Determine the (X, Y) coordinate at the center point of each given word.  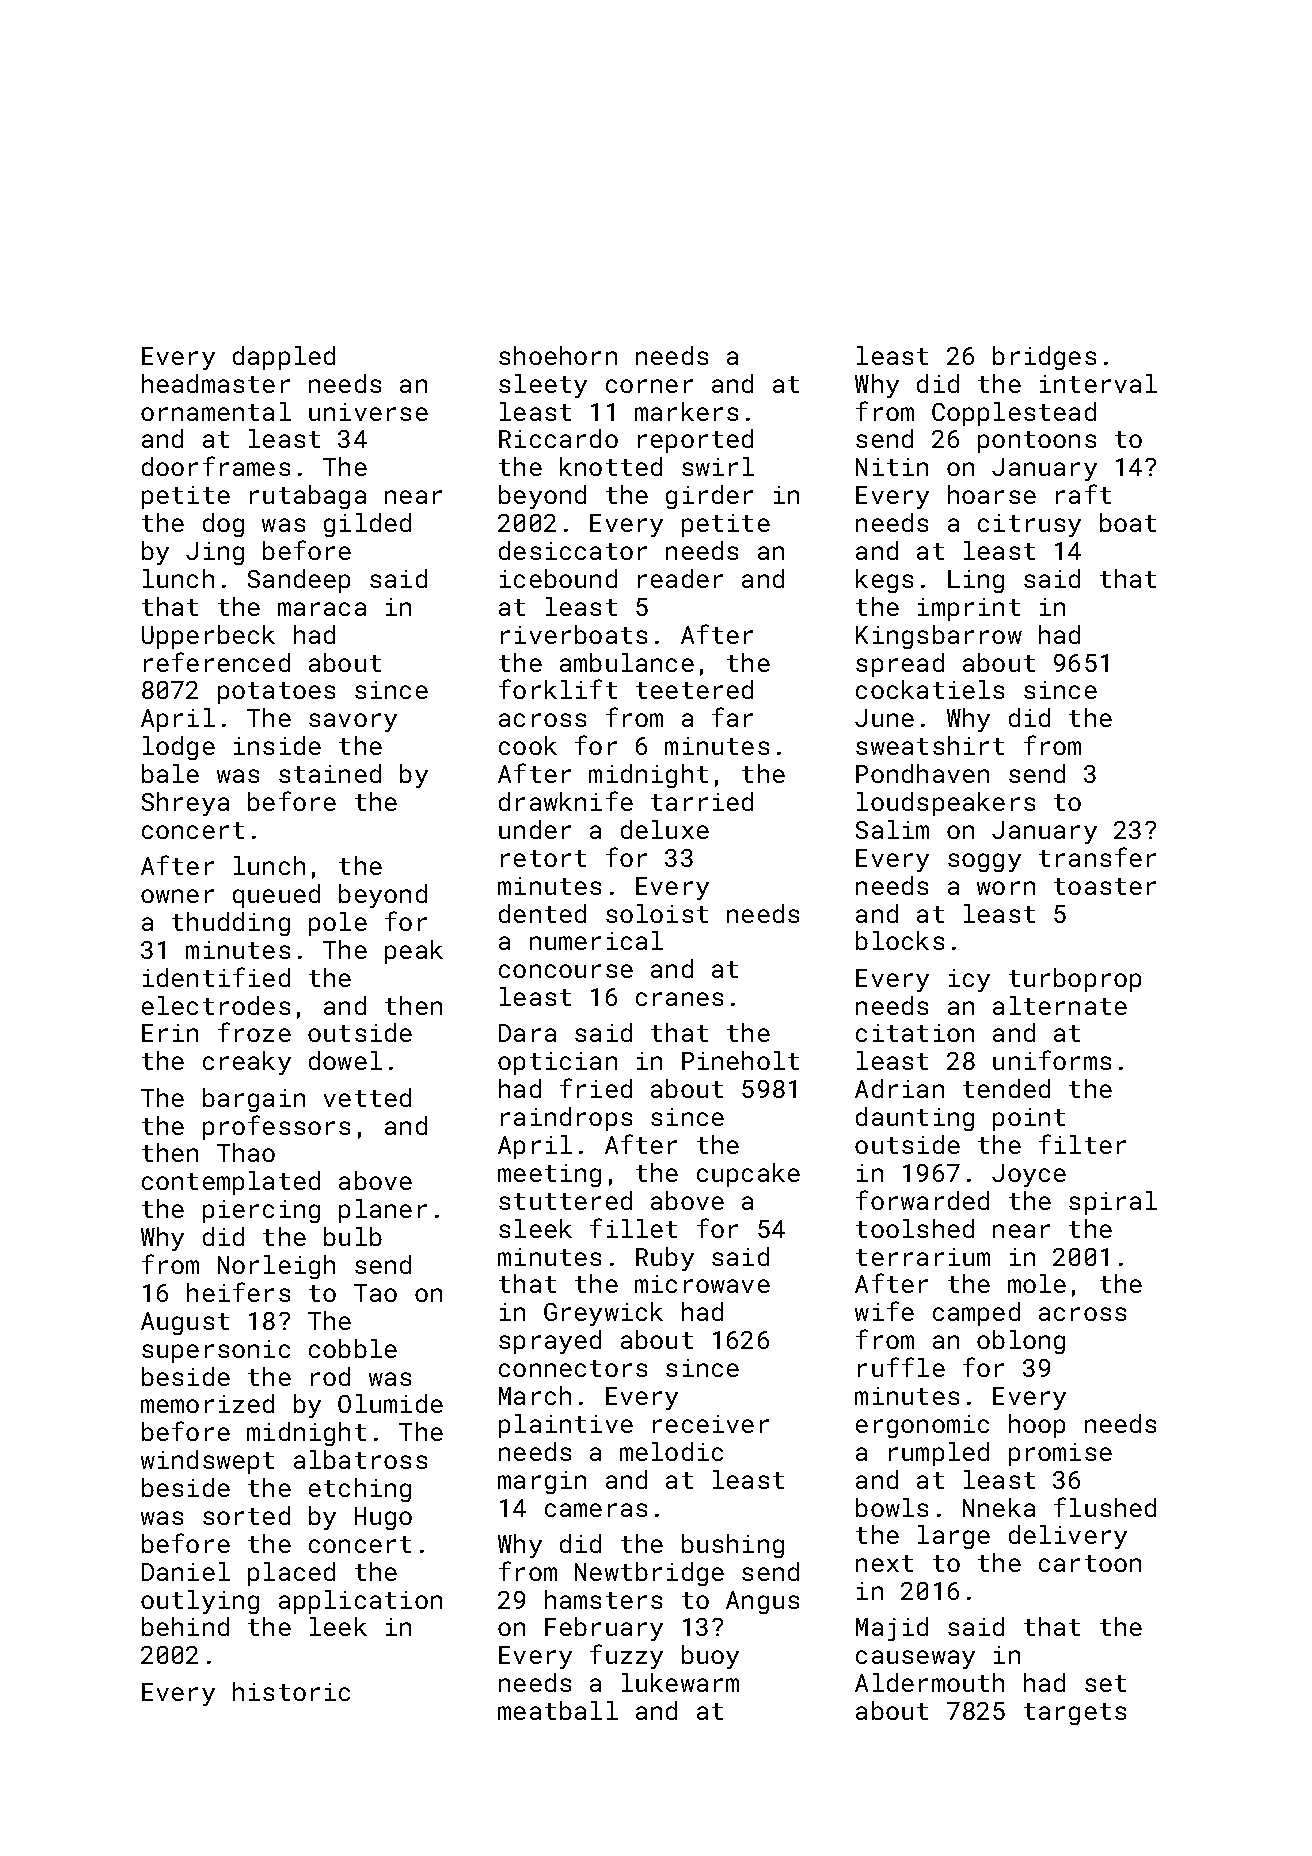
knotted (611, 466)
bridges (1044, 358)
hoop (1037, 1426)
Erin (170, 1033)
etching (360, 1490)
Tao (375, 1293)
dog (223, 525)
